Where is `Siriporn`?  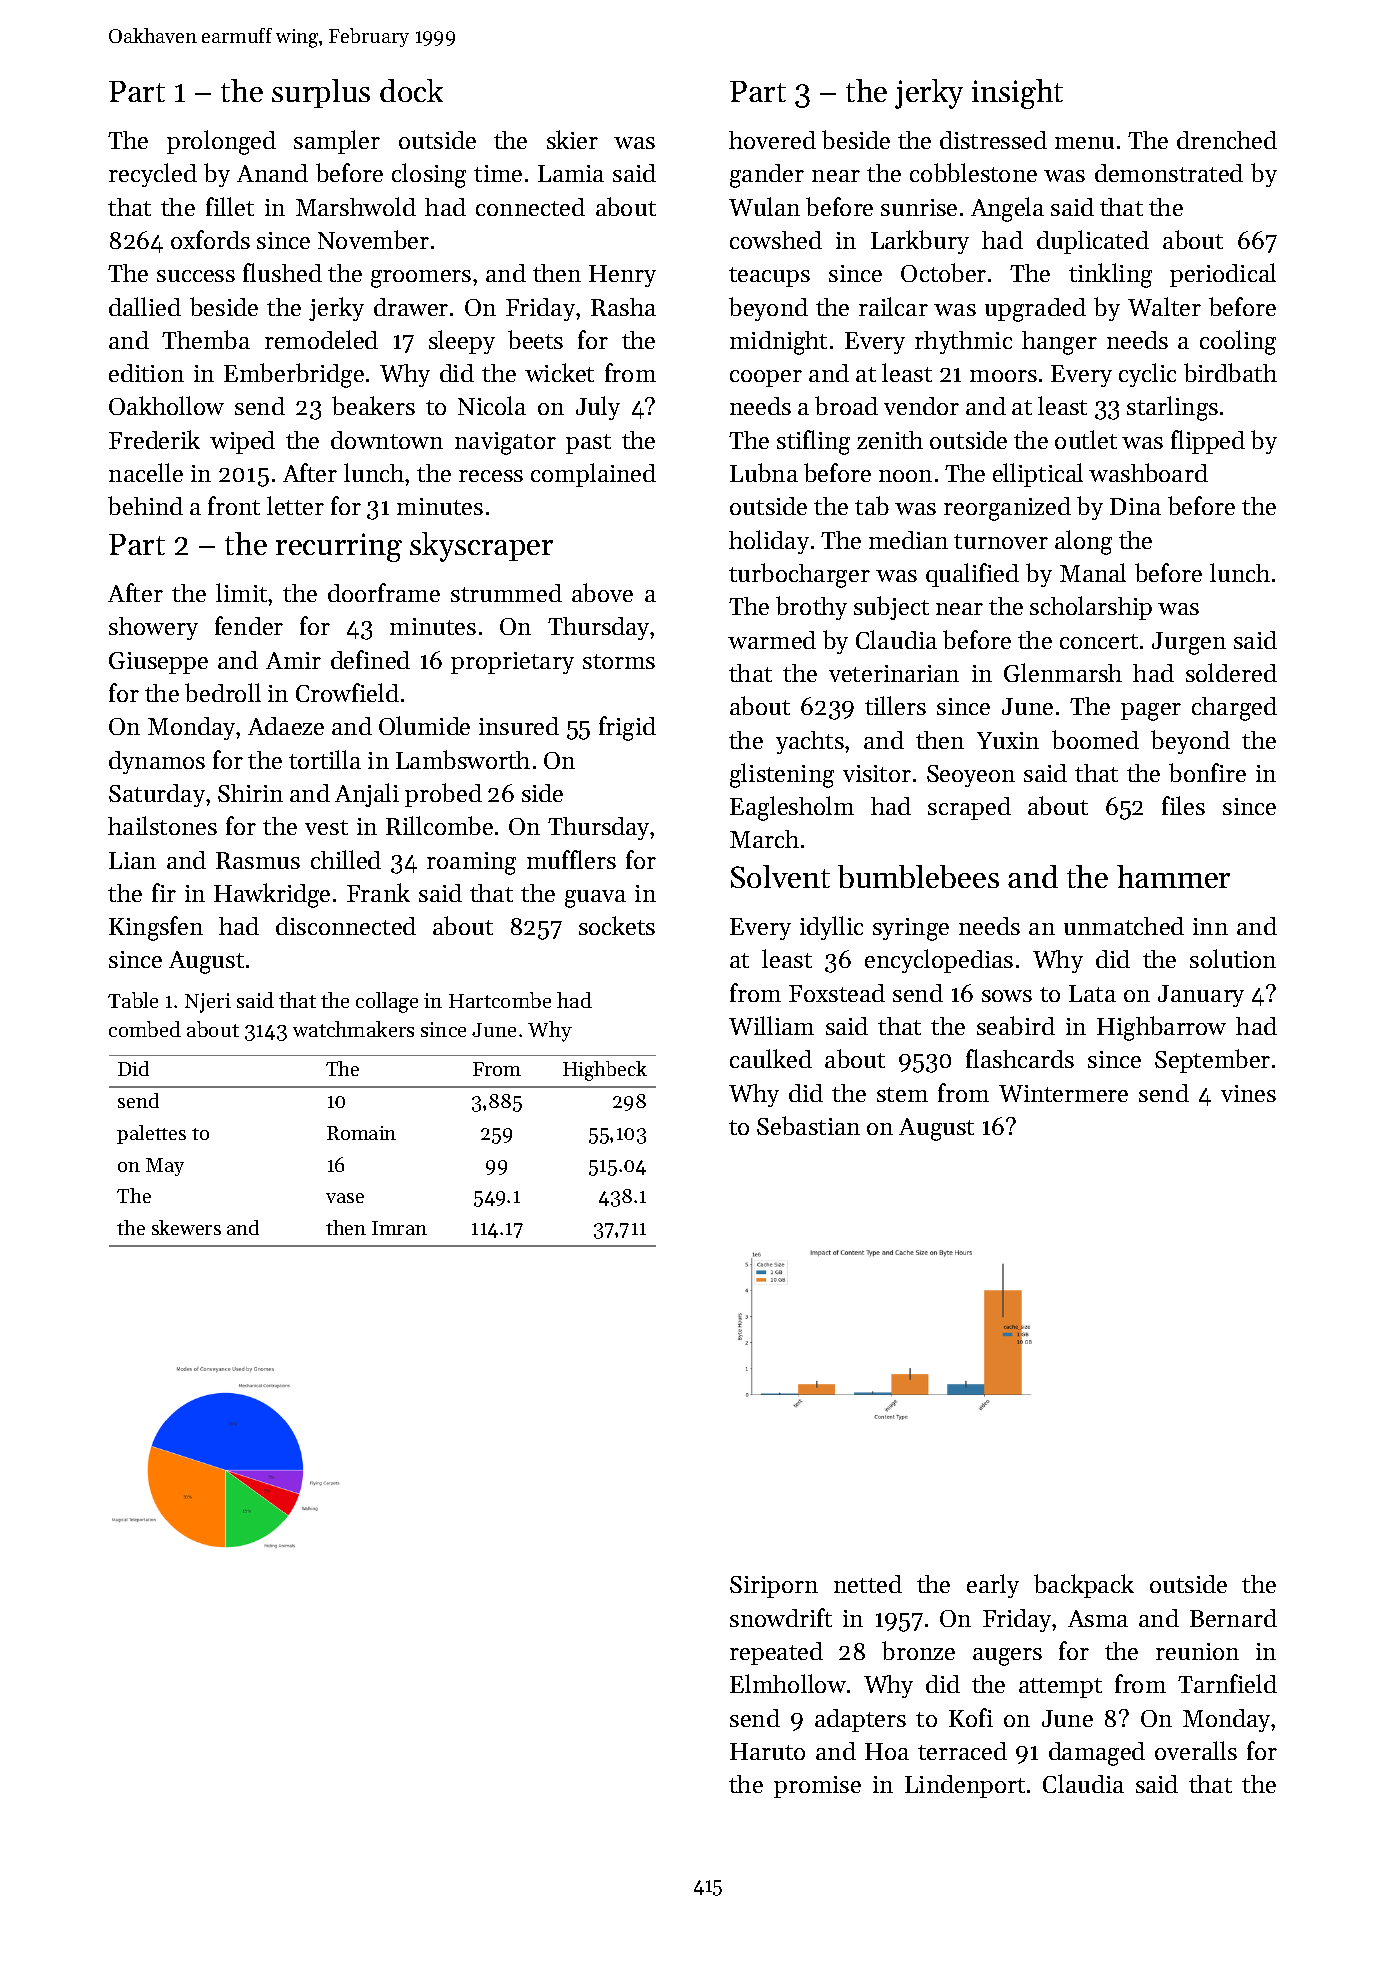
Siriporn is located at coordinates (774, 1587).
